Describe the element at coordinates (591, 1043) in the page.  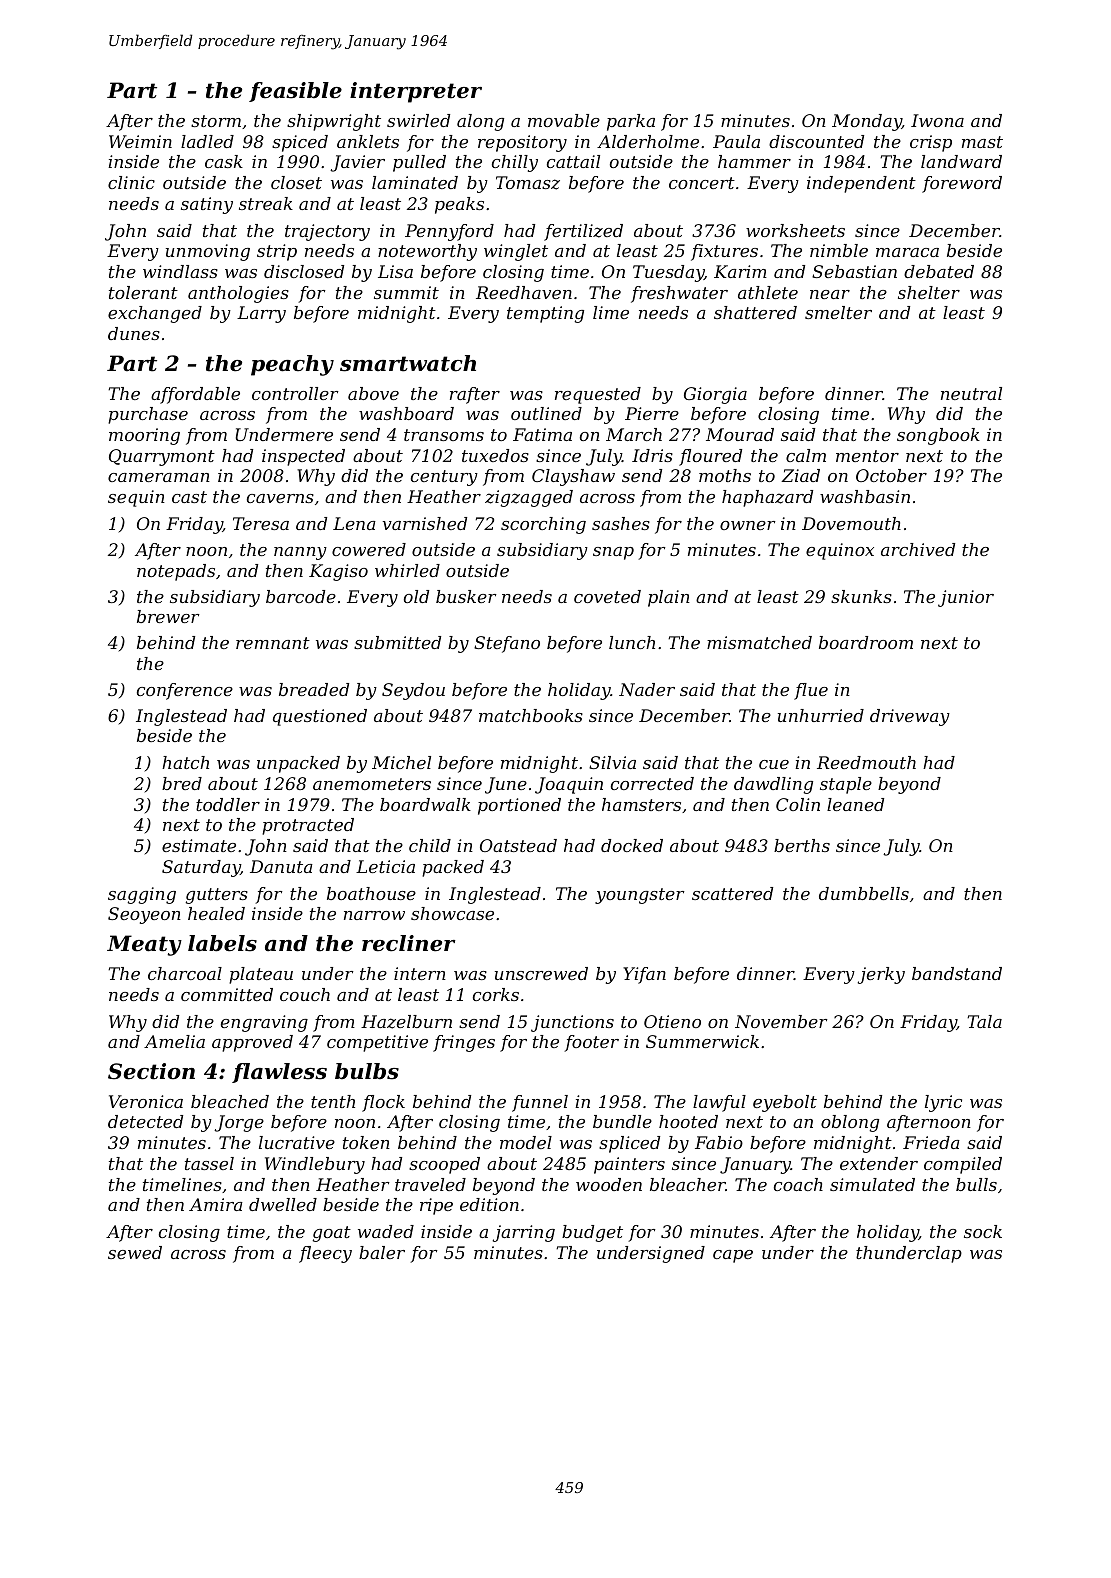
I see `footer` at that location.
